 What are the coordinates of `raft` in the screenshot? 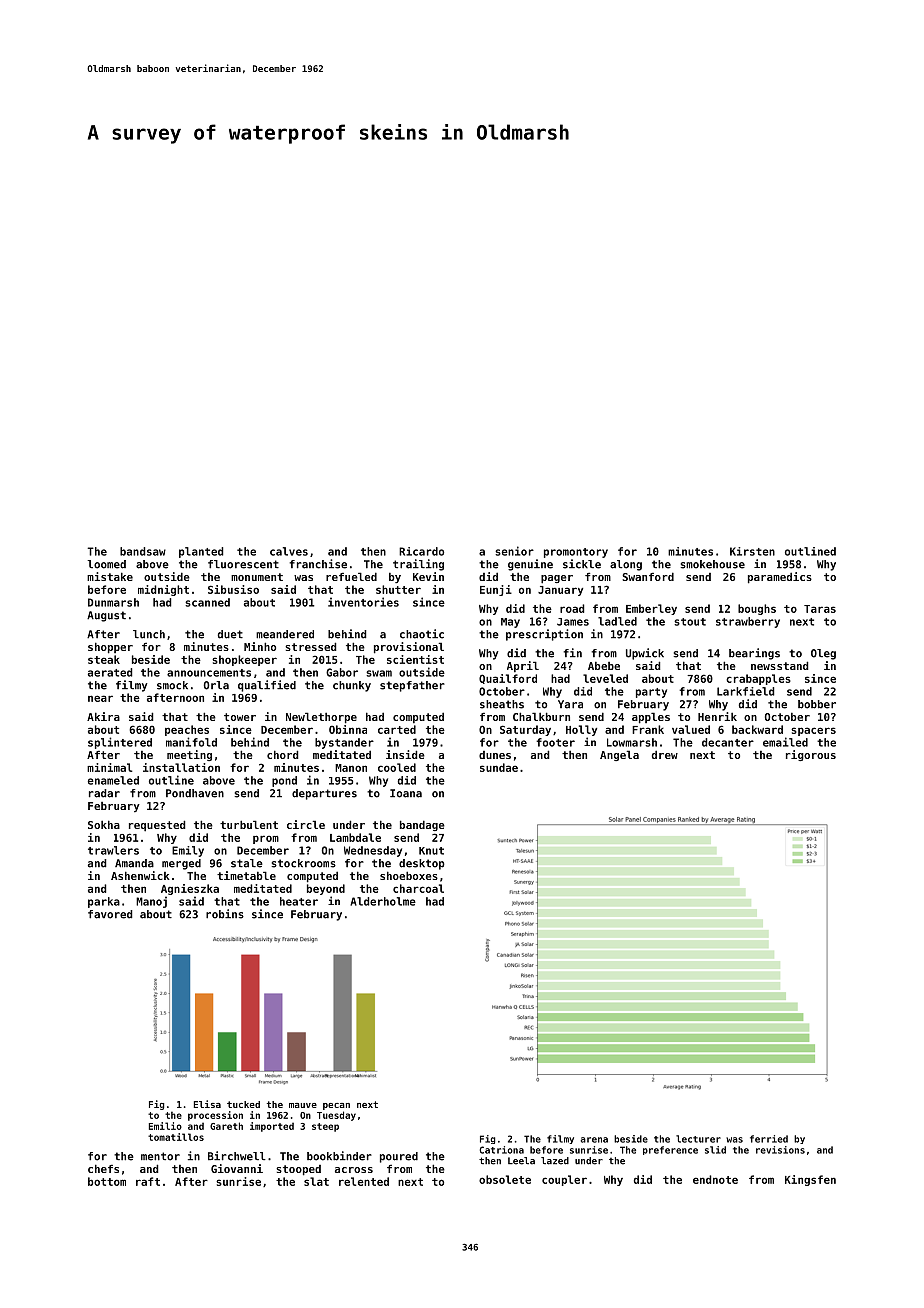 It's located at (148, 1181).
